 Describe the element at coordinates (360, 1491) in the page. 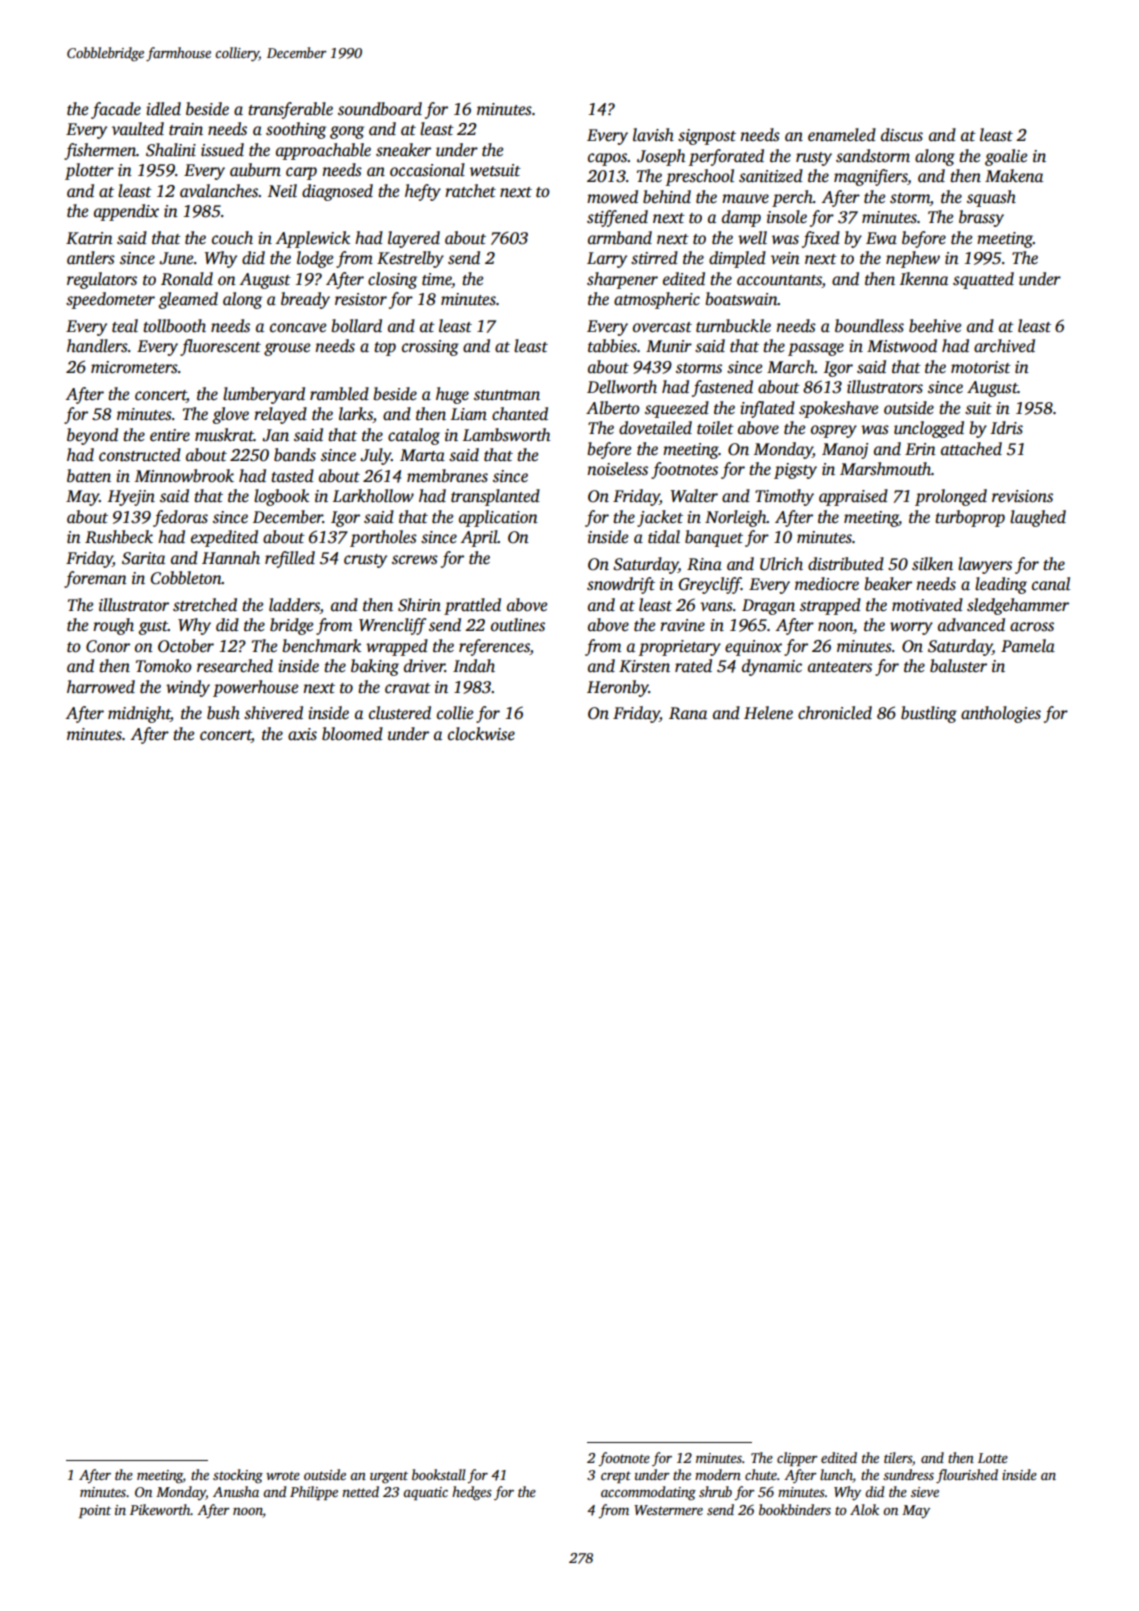

I see `netted` at that location.
